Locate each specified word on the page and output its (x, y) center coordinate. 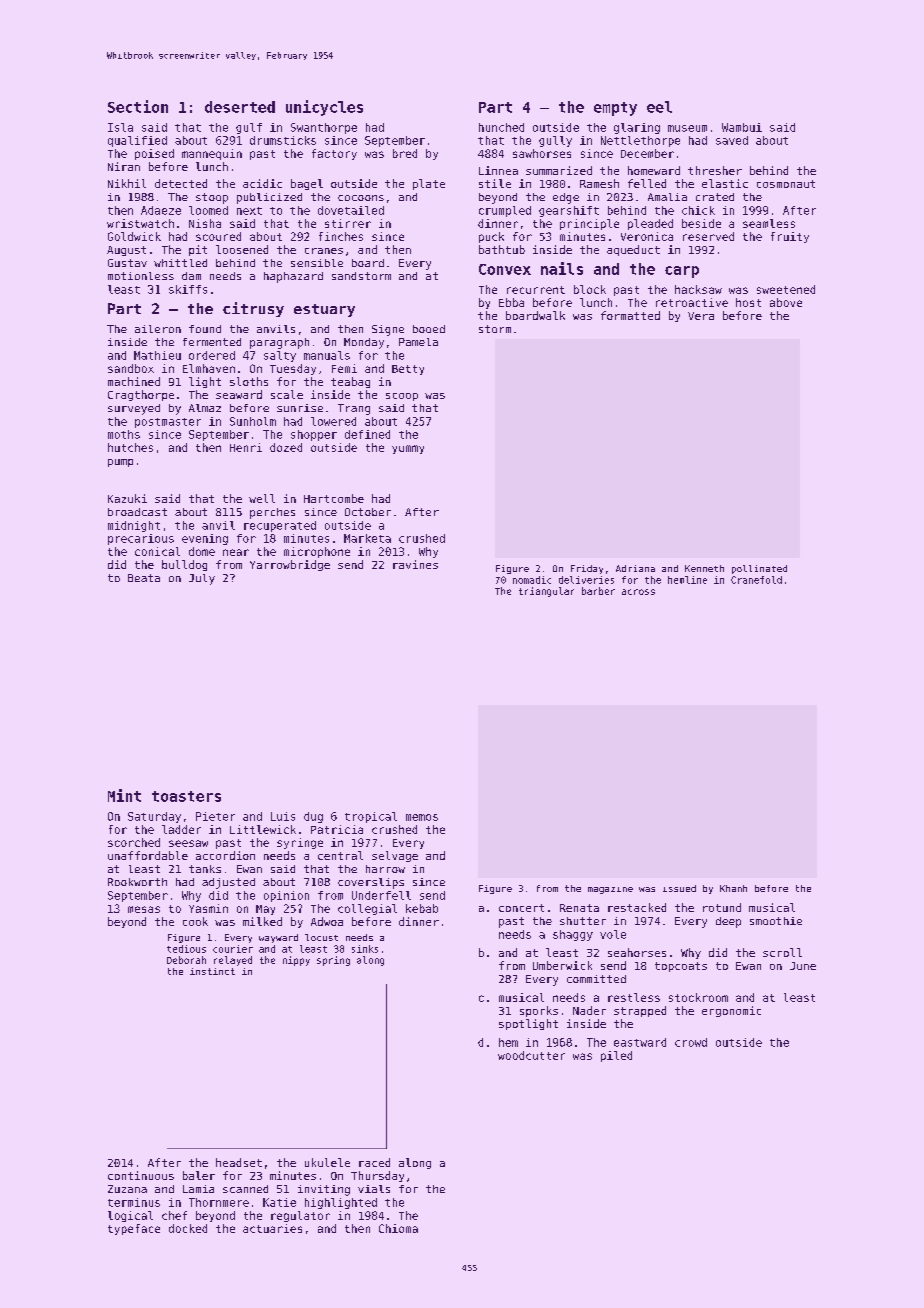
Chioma (398, 1228)
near (236, 552)
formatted (630, 315)
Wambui (742, 127)
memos (422, 817)
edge (566, 198)
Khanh (733, 888)
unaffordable (148, 855)
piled (616, 1056)
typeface (134, 1229)
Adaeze (161, 210)
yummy (408, 449)
